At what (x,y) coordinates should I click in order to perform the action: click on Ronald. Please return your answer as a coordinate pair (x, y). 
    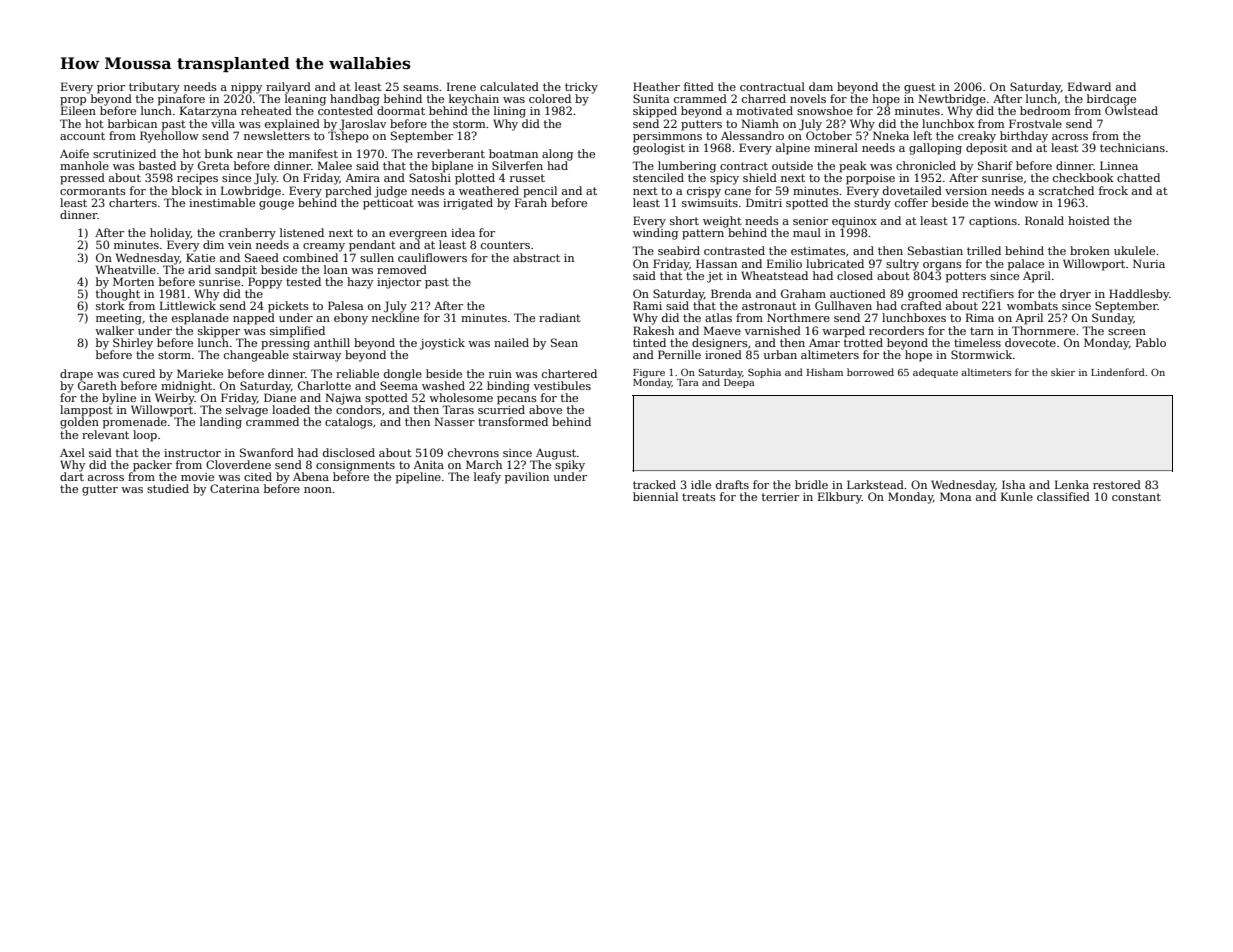
    Looking at the image, I should click on (1044, 220).
